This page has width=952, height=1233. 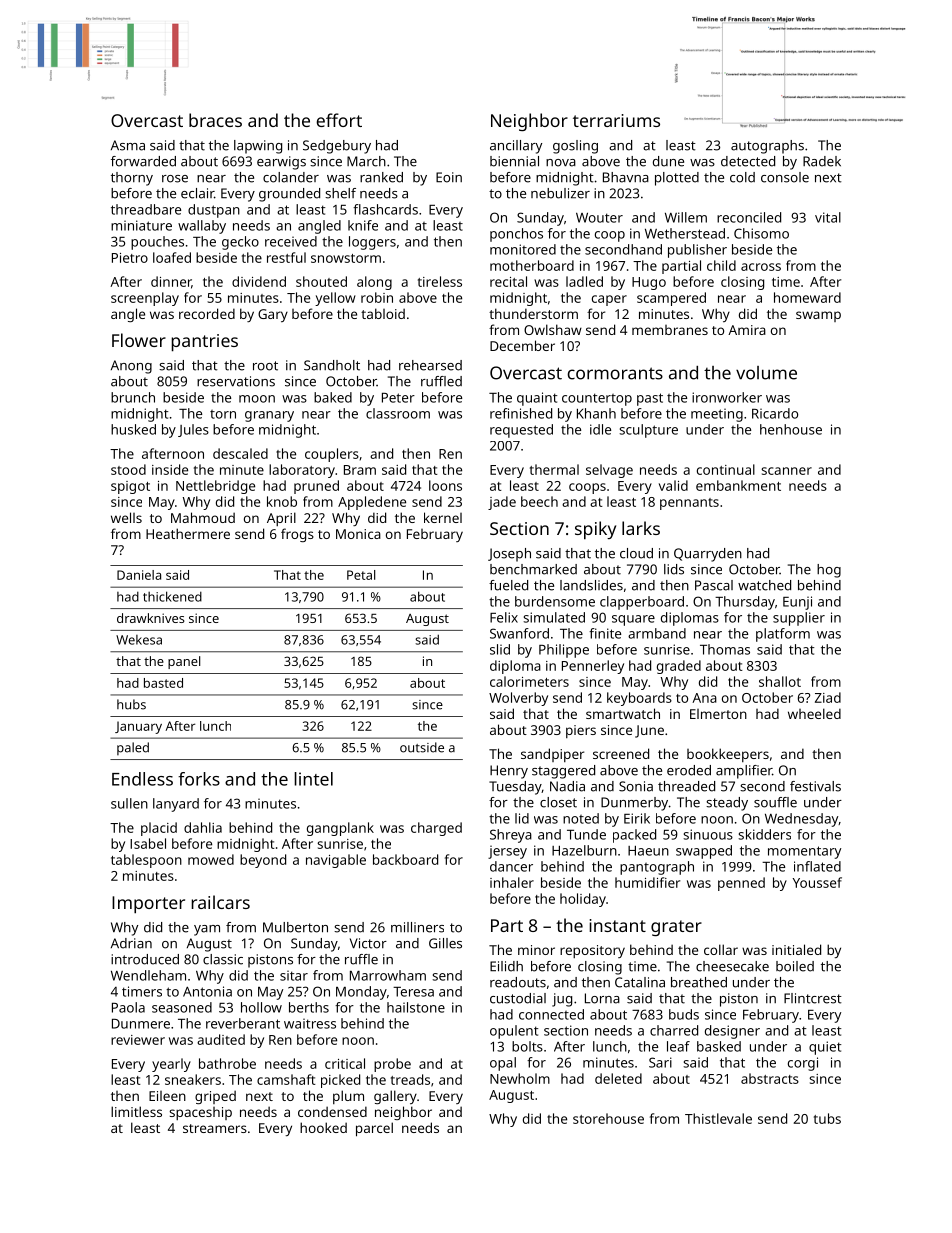 I want to click on initialed, so click(x=796, y=949).
